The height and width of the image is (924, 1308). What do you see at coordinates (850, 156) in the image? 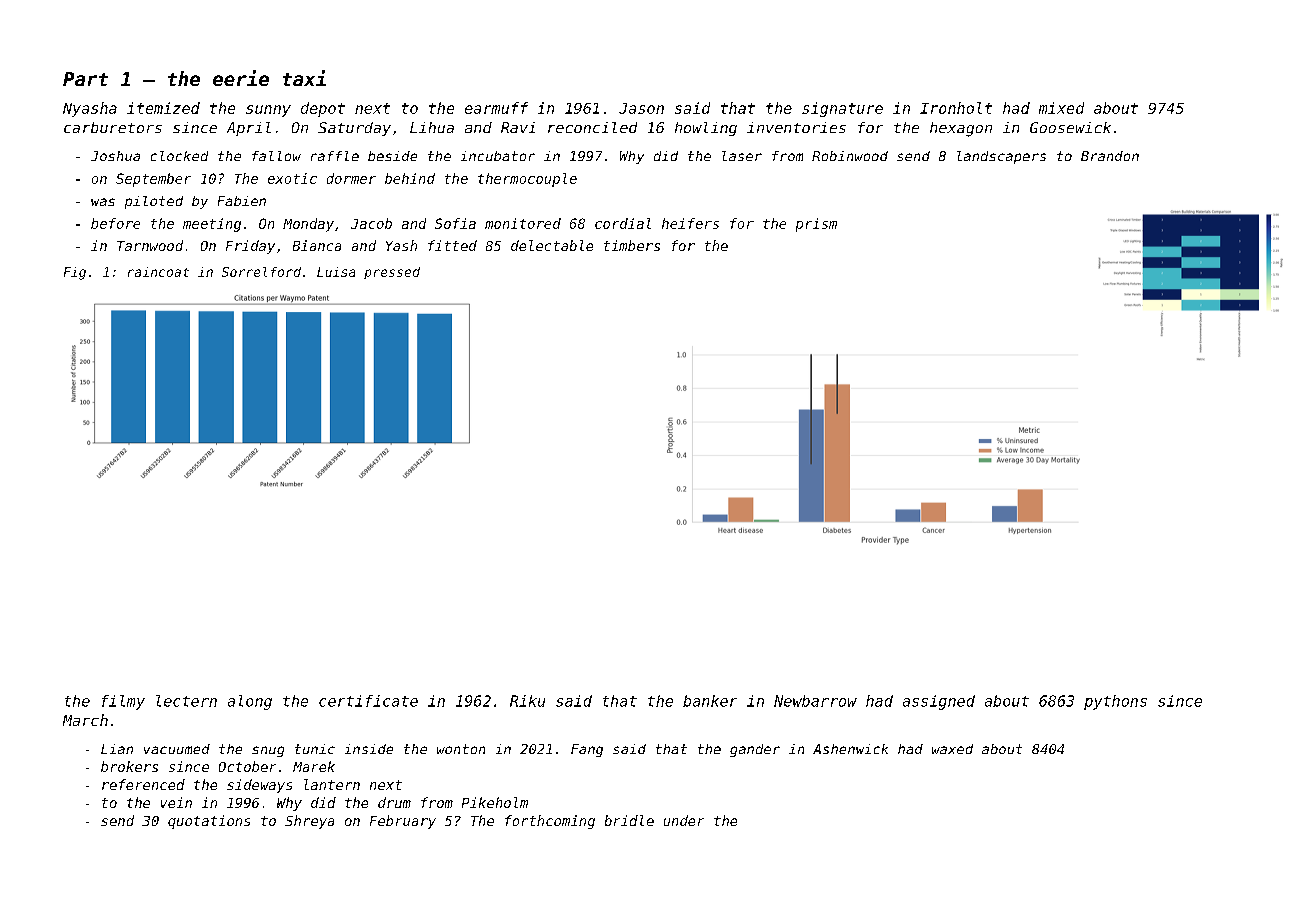
I see `Robinwood` at bounding box center [850, 156].
